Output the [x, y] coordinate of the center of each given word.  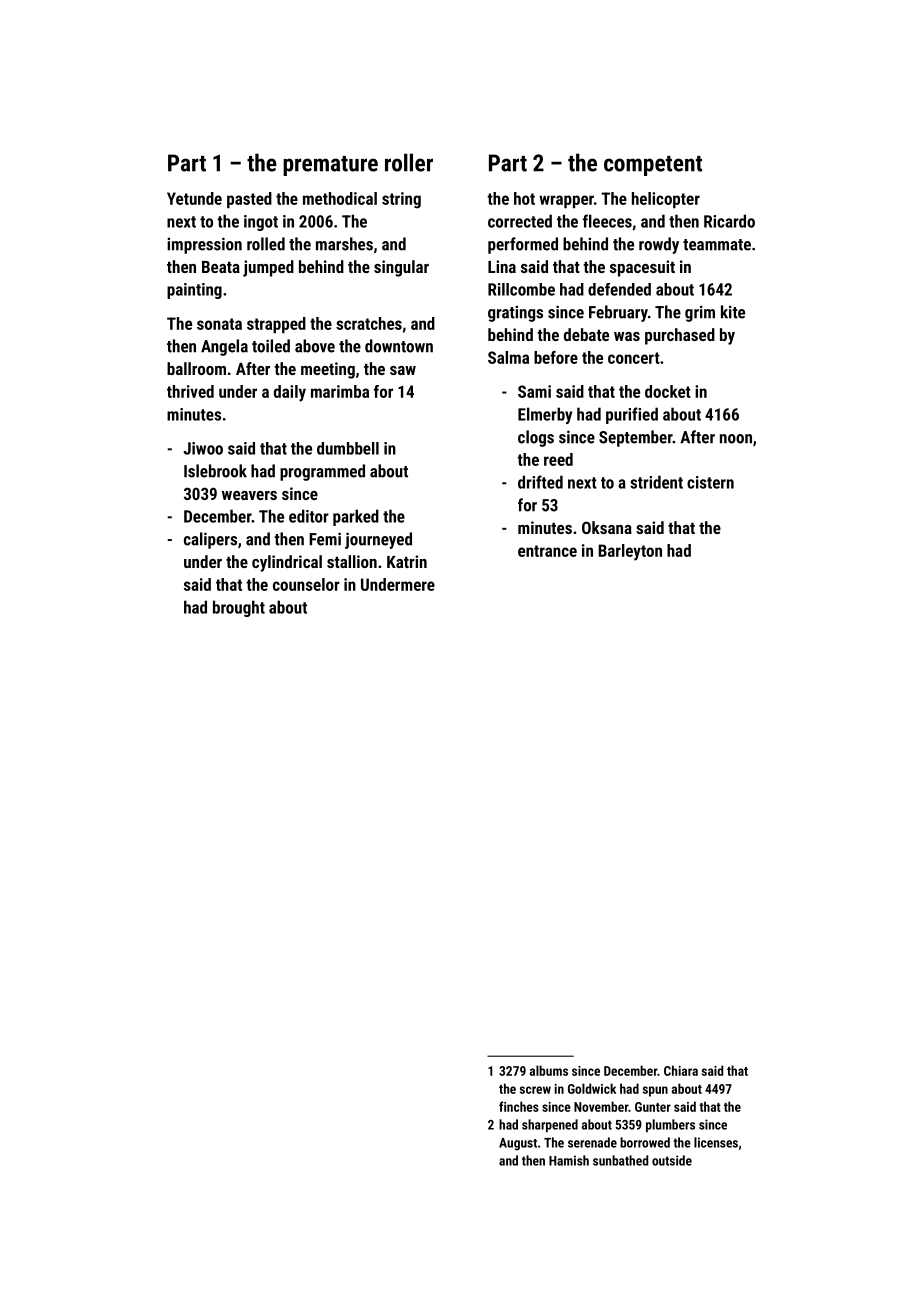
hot [524, 198]
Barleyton [630, 552]
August [518, 1144]
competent [653, 166]
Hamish [569, 1160]
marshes [344, 244]
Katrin [407, 561]
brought [239, 608]
